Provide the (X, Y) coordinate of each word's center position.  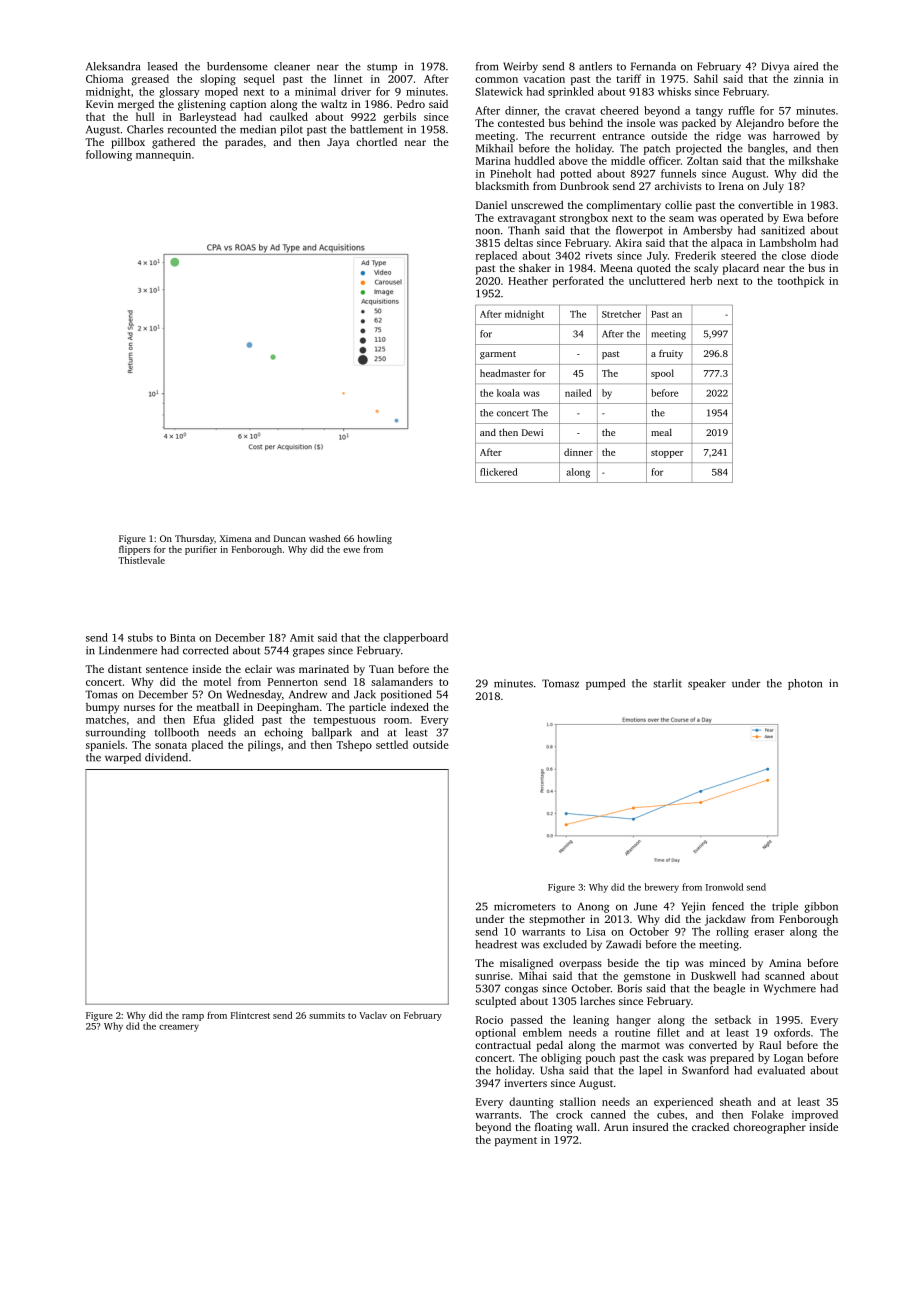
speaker (707, 684)
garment (498, 355)
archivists (678, 186)
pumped (605, 684)
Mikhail (494, 148)
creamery (179, 1028)
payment (516, 1141)
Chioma (104, 78)
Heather (528, 280)
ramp (193, 1017)
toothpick (801, 281)
